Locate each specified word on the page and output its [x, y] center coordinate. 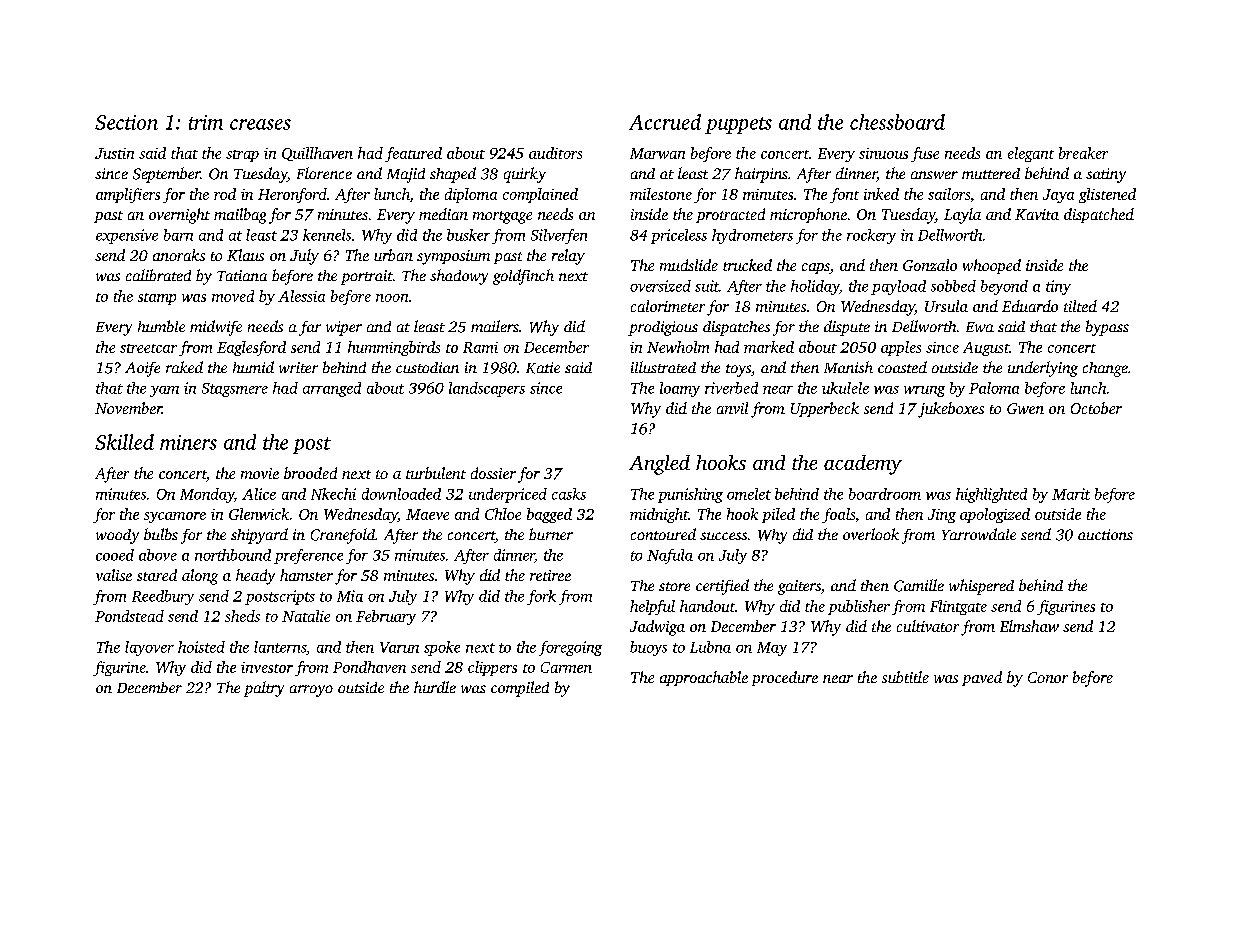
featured [413, 154]
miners [188, 442]
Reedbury [163, 597]
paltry [264, 689]
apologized [995, 515]
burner [551, 534]
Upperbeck [825, 409]
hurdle [435, 687]
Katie [543, 368]
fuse [925, 154]
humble [161, 326]
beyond [1004, 287]
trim [206, 122]
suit [707, 286]
